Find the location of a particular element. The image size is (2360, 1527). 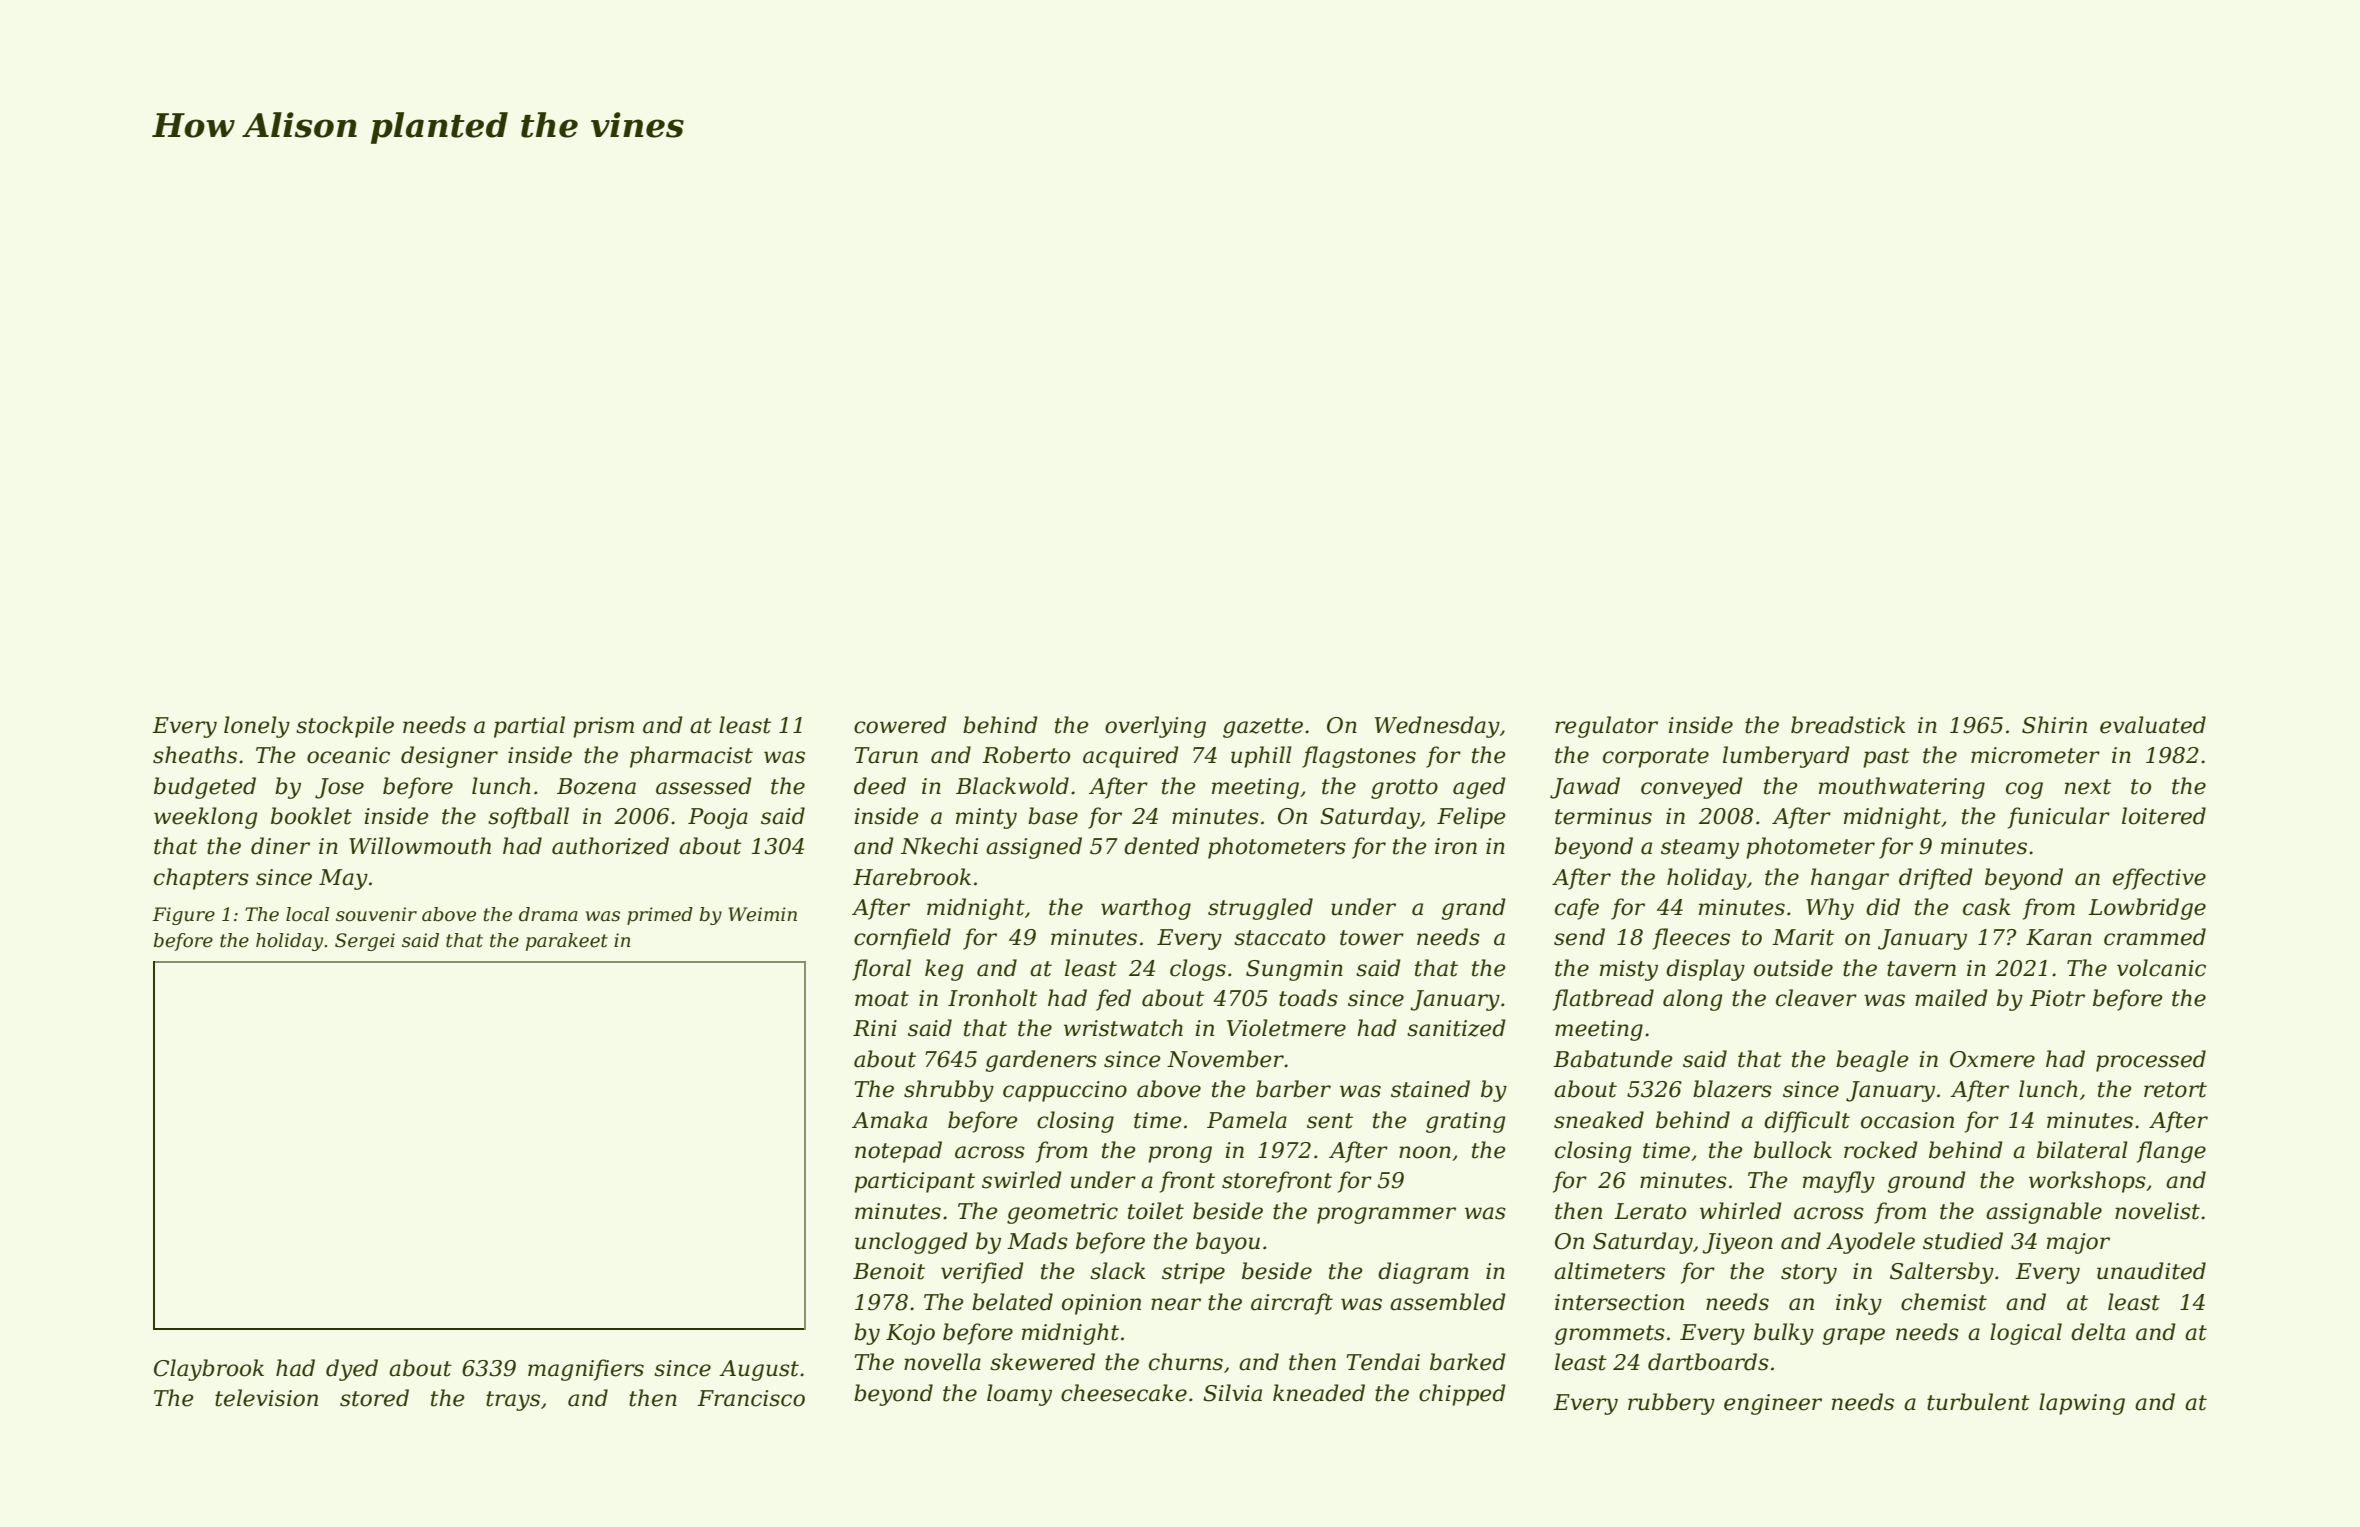

volcanic is located at coordinates (2161, 968).
